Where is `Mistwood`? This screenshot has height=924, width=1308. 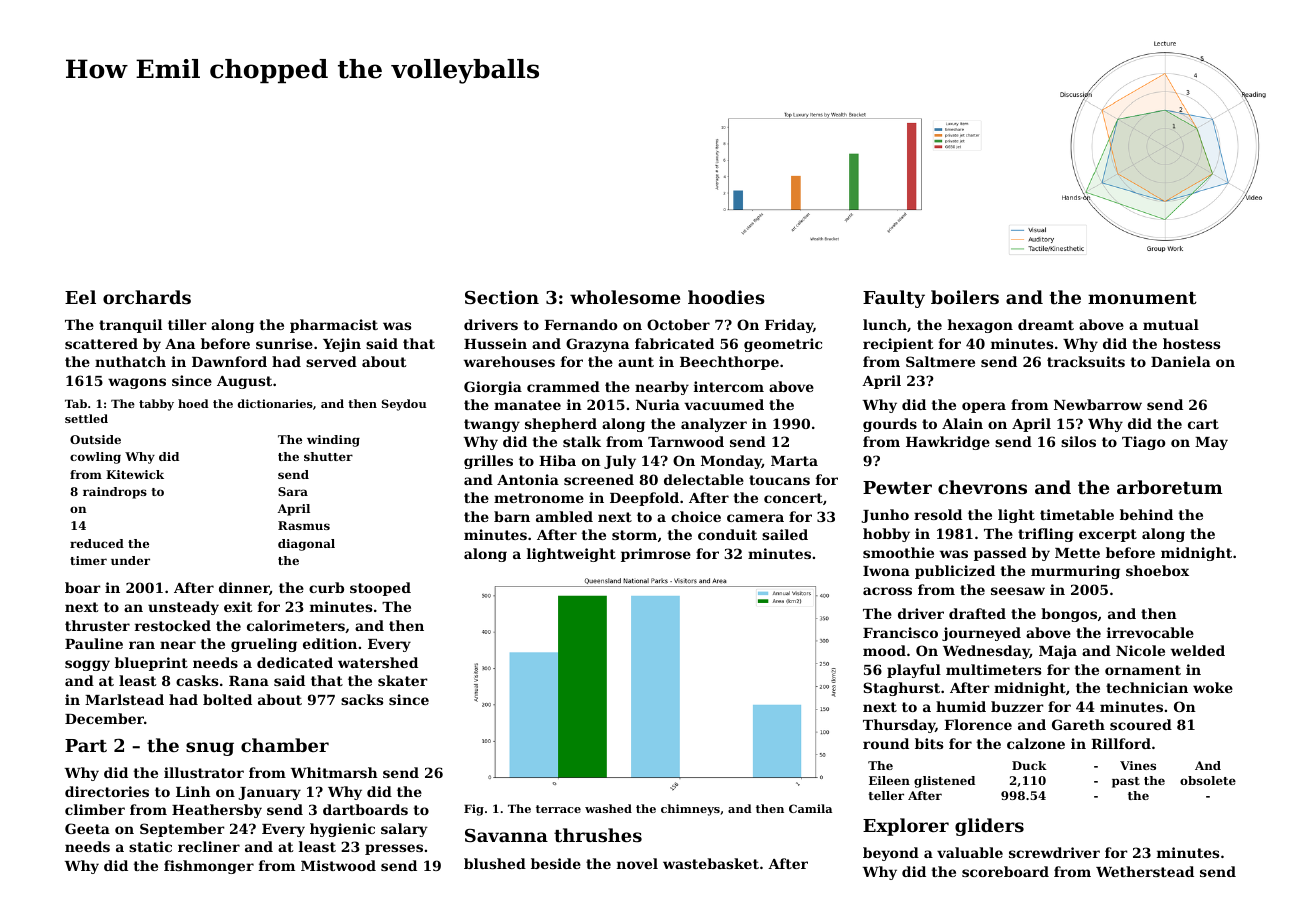 Mistwood is located at coordinates (338, 865).
